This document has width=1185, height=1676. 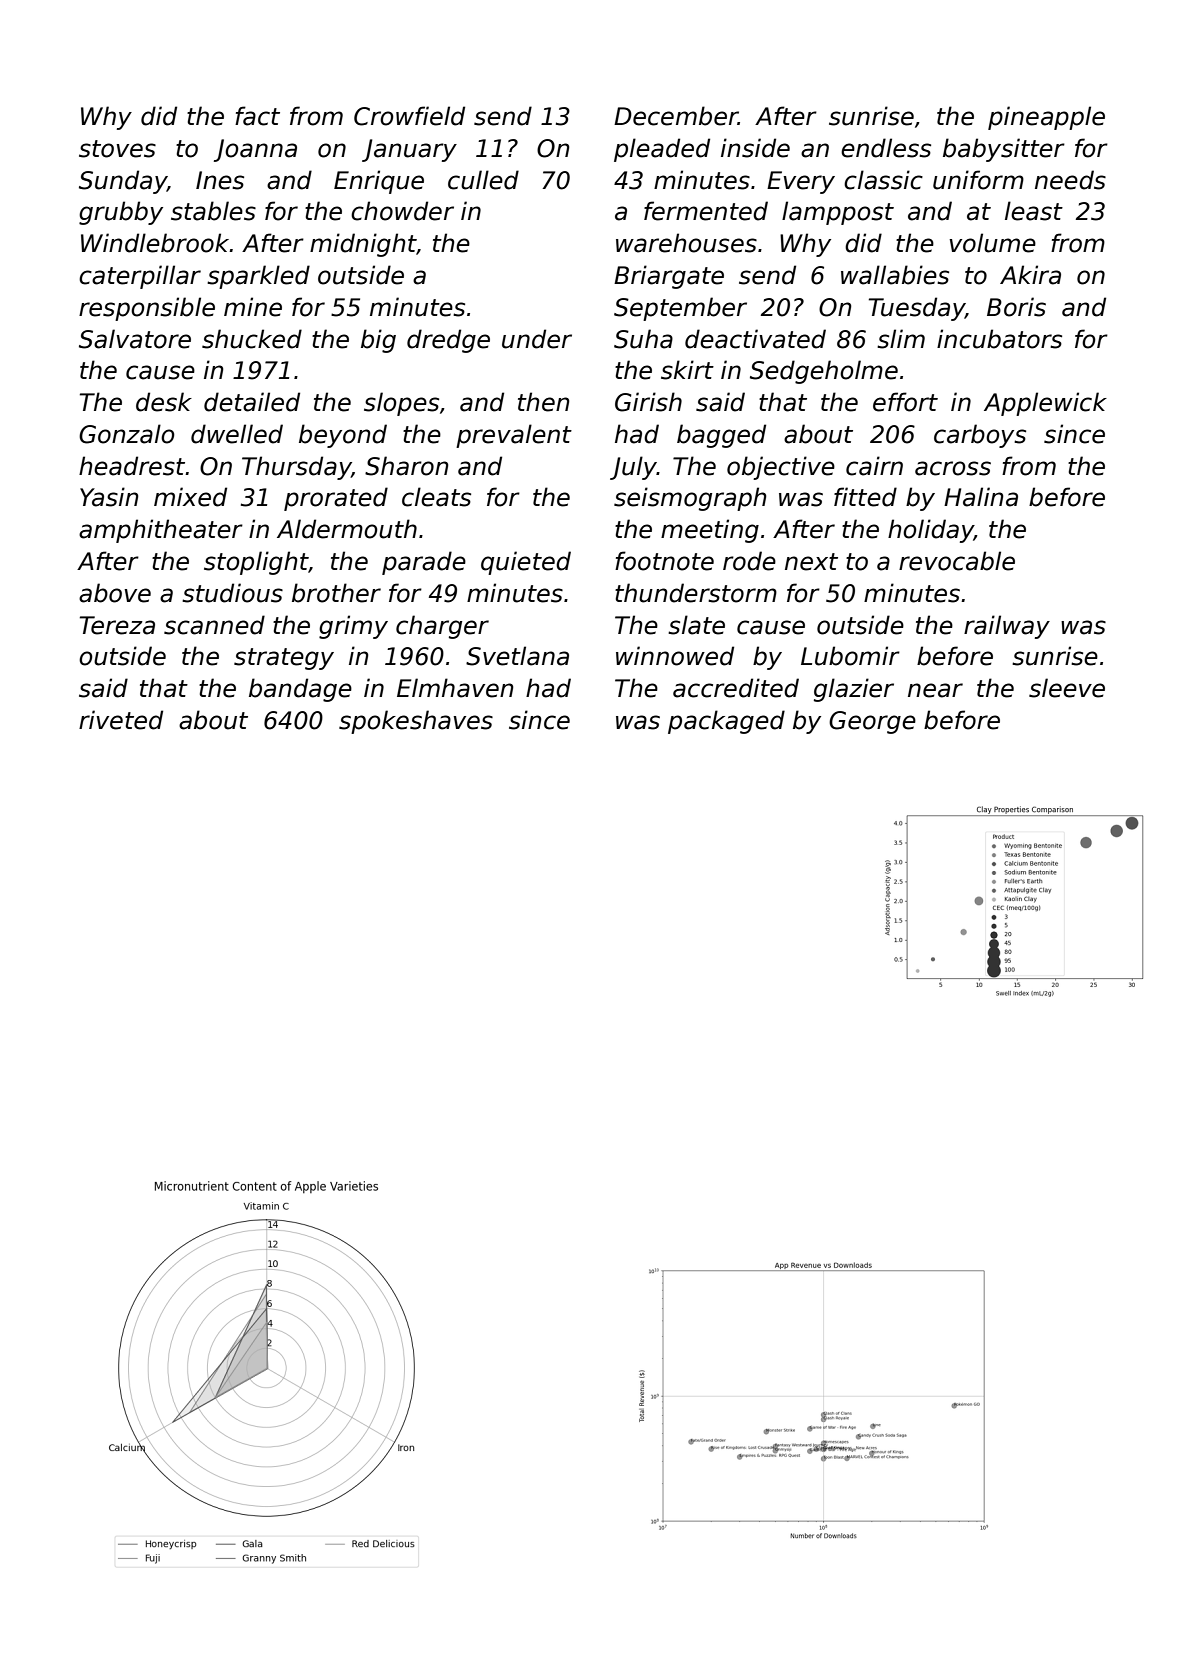 What do you see at coordinates (755, 148) in the document?
I see `inside` at bounding box center [755, 148].
